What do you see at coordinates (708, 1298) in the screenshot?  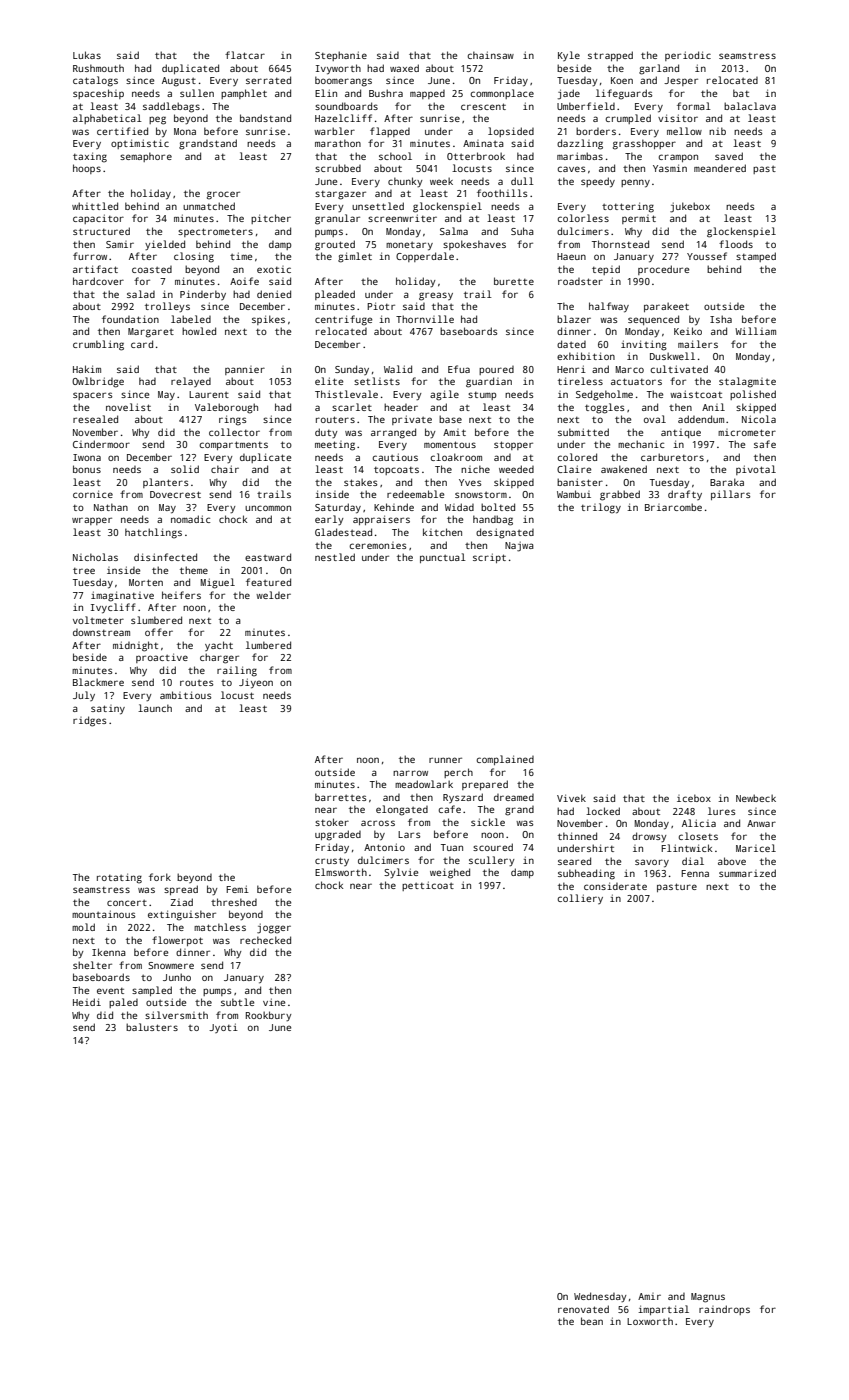 I see `Magnus` at bounding box center [708, 1298].
